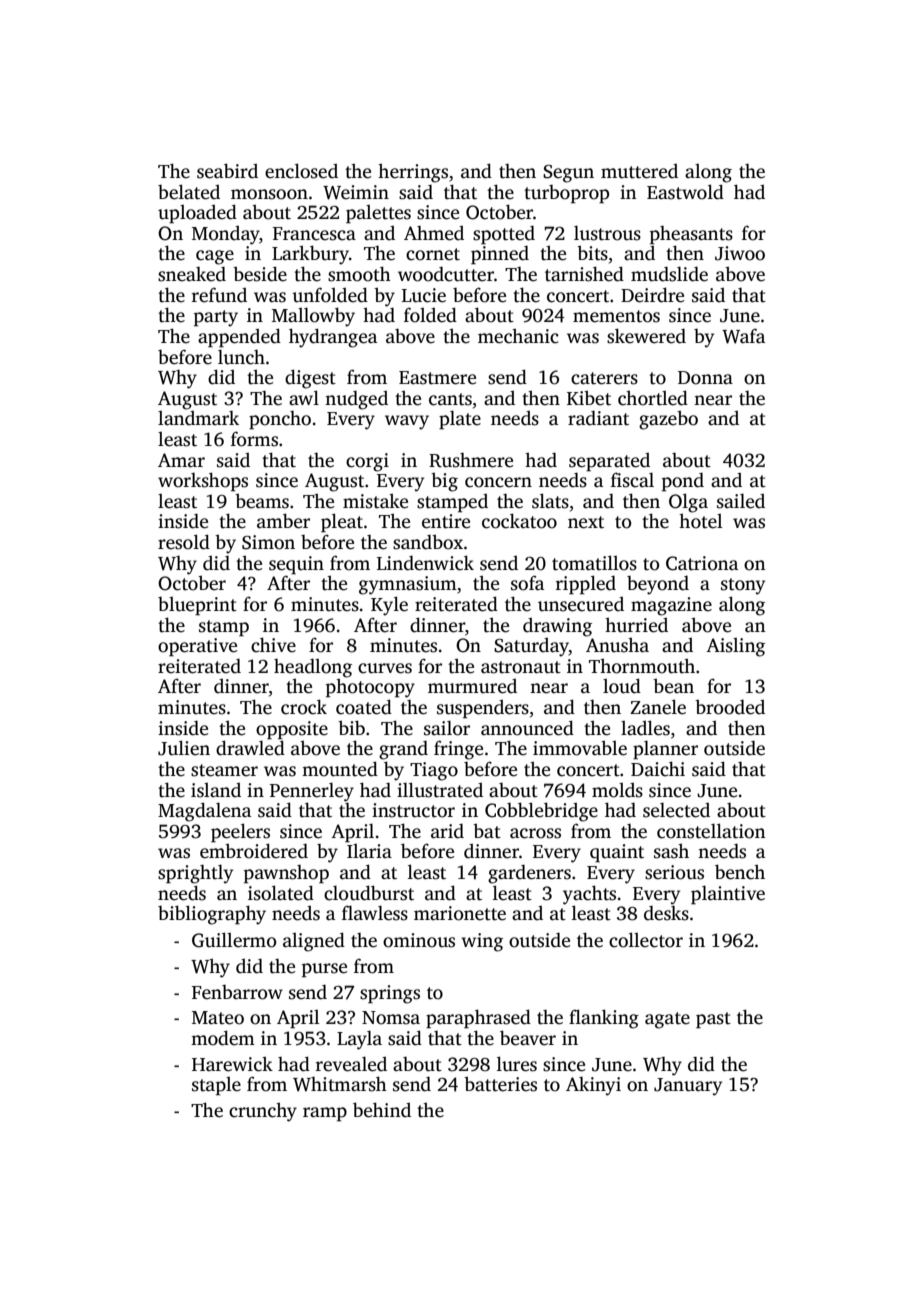  I want to click on batteries, so click(500, 1084).
